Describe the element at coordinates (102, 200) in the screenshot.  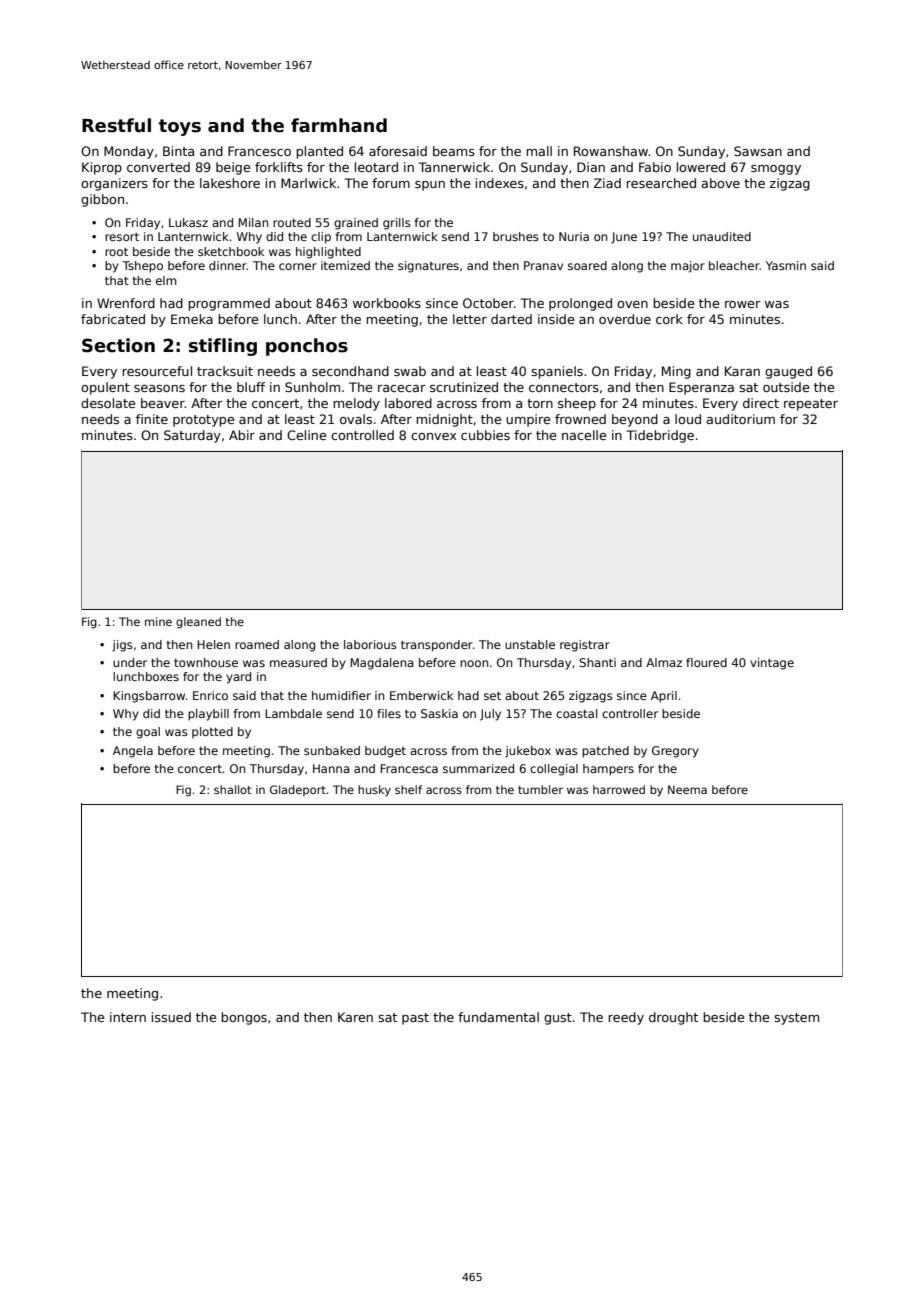
I see `gibbon` at that location.
